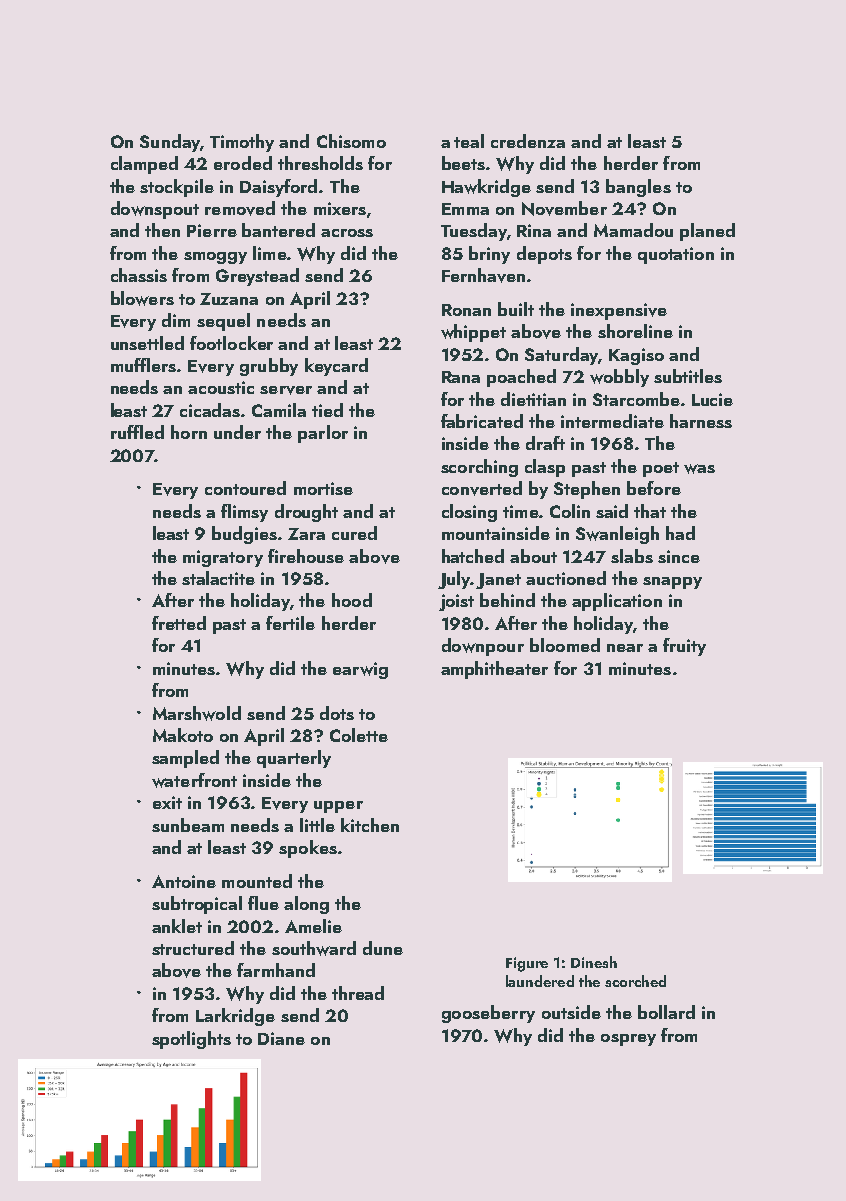 This page has width=846, height=1201. What do you see at coordinates (177, 188) in the page?
I see `stockpile` at bounding box center [177, 188].
